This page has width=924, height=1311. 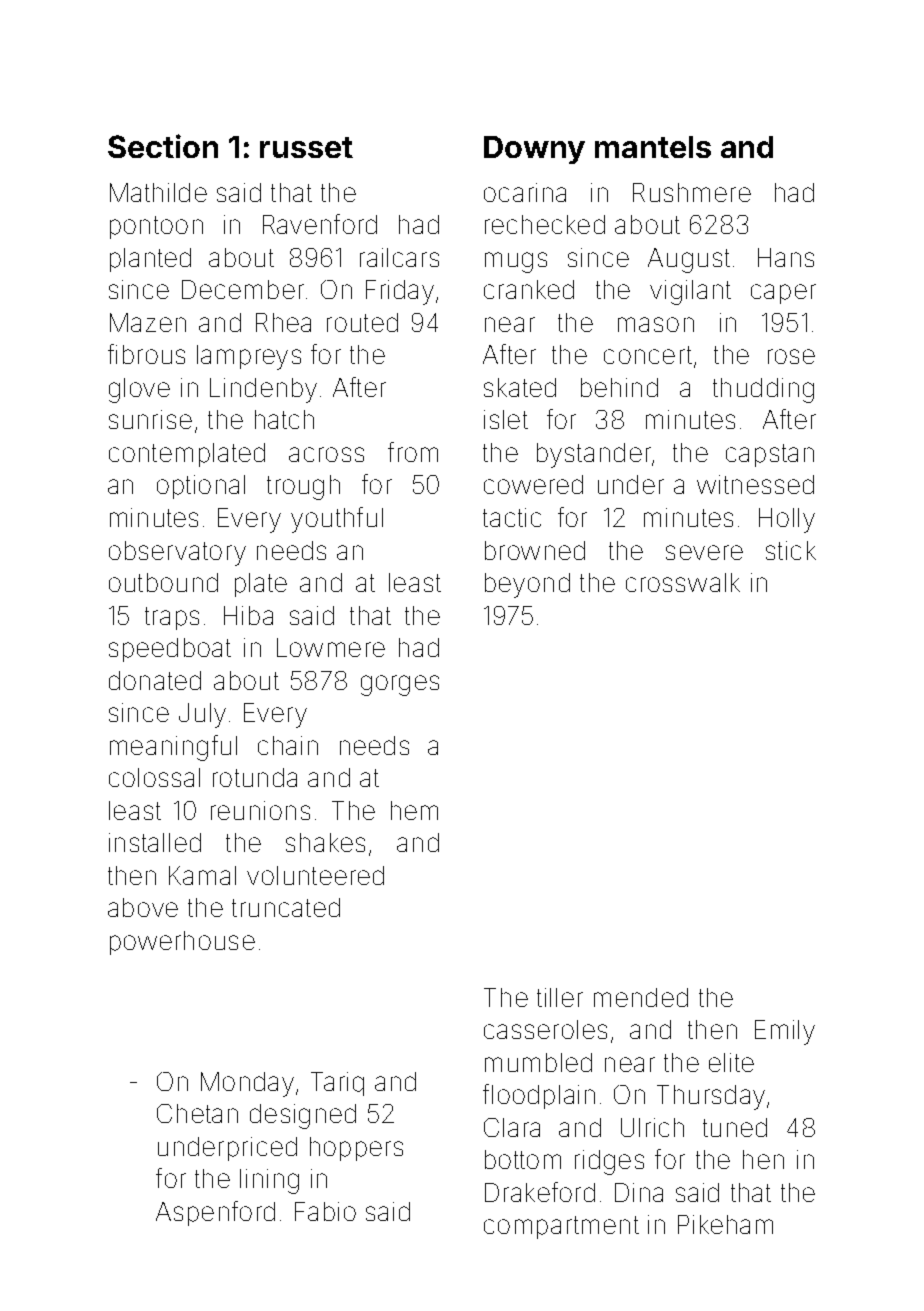 I want to click on Aspenford, so click(x=215, y=1213).
